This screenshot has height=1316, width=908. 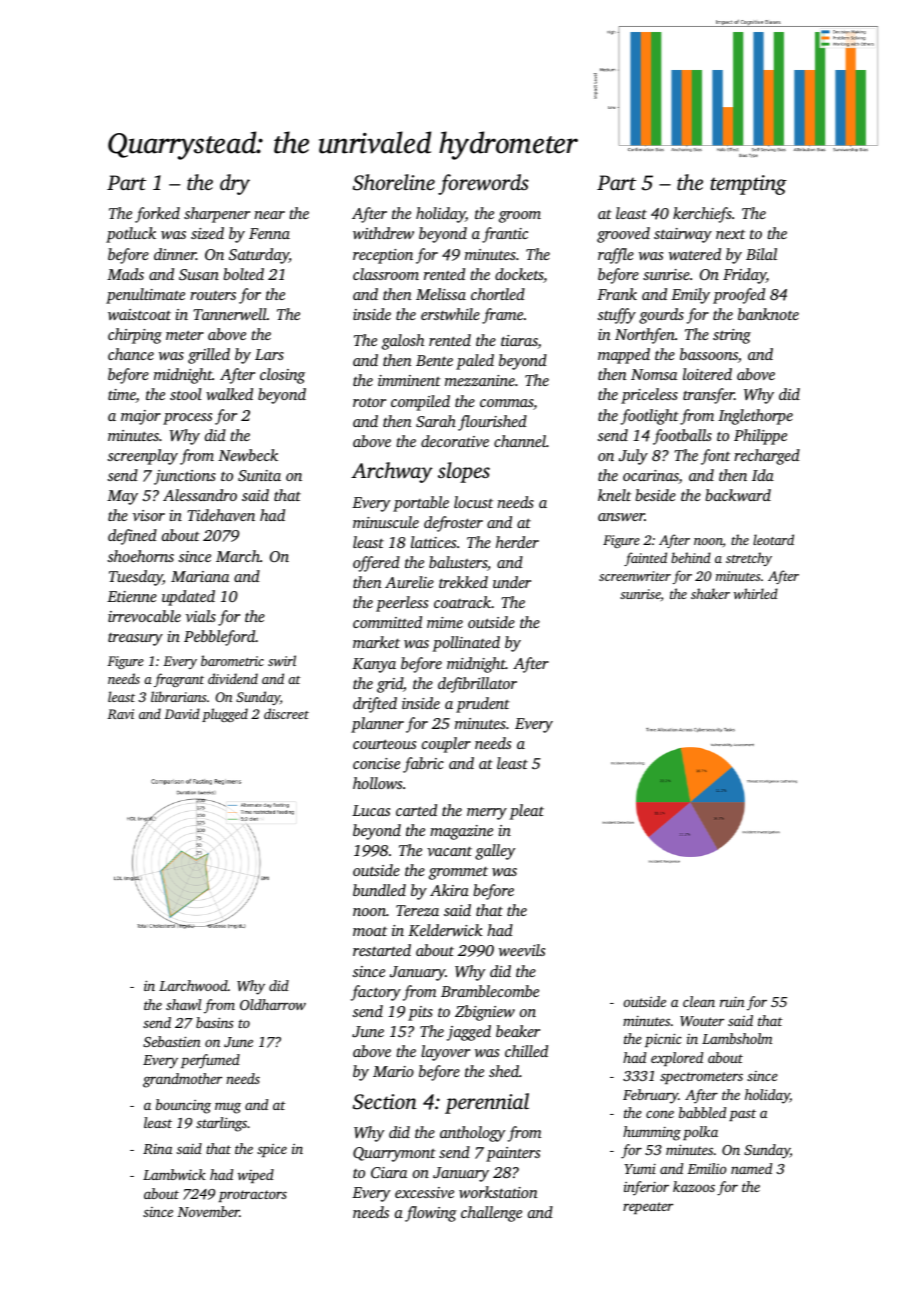 I want to click on clean, so click(x=699, y=1001).
